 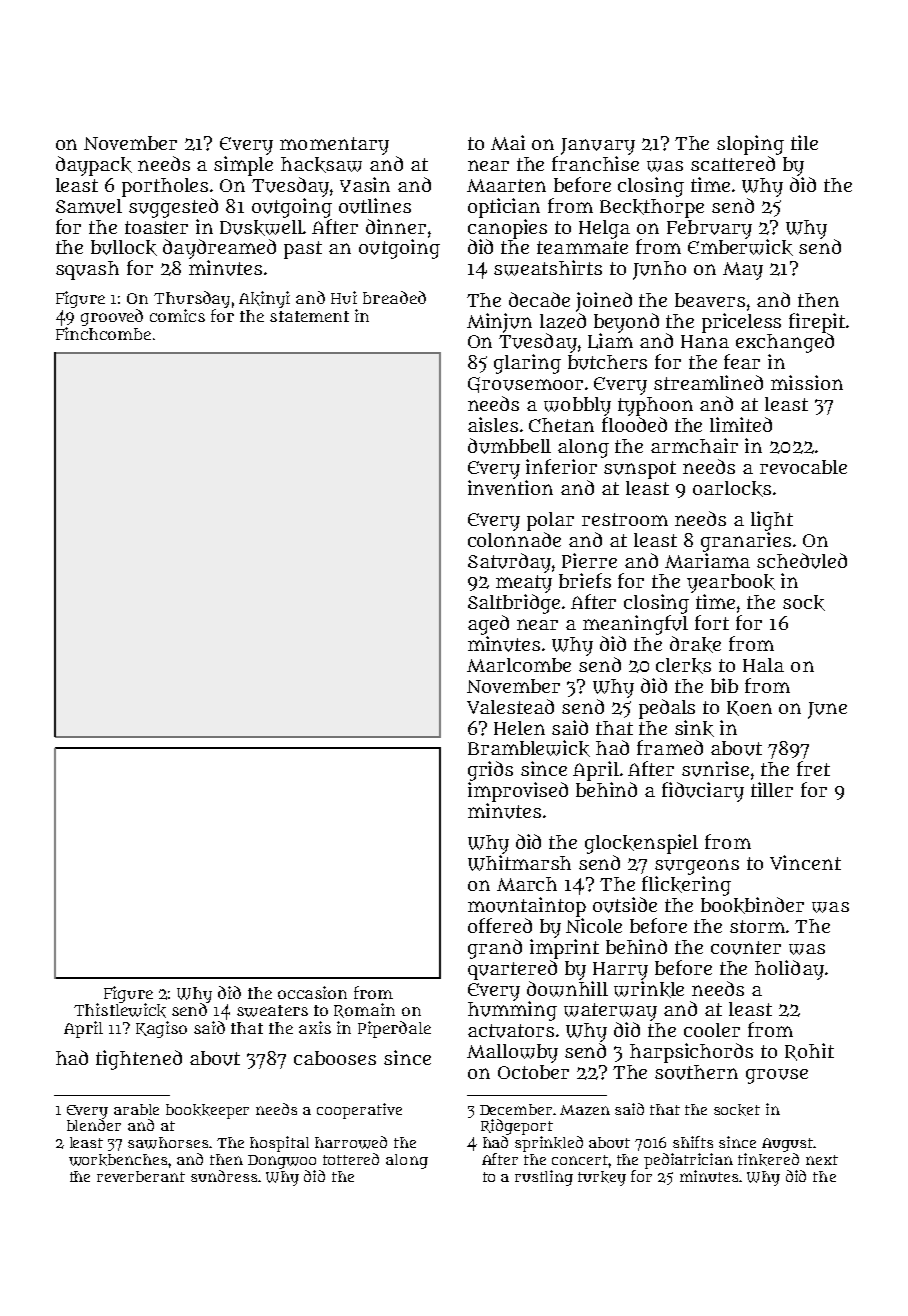 What do you see at coordinates (827, 710) in the screenshot?
I see `June` at bounding box center [827, 710].
